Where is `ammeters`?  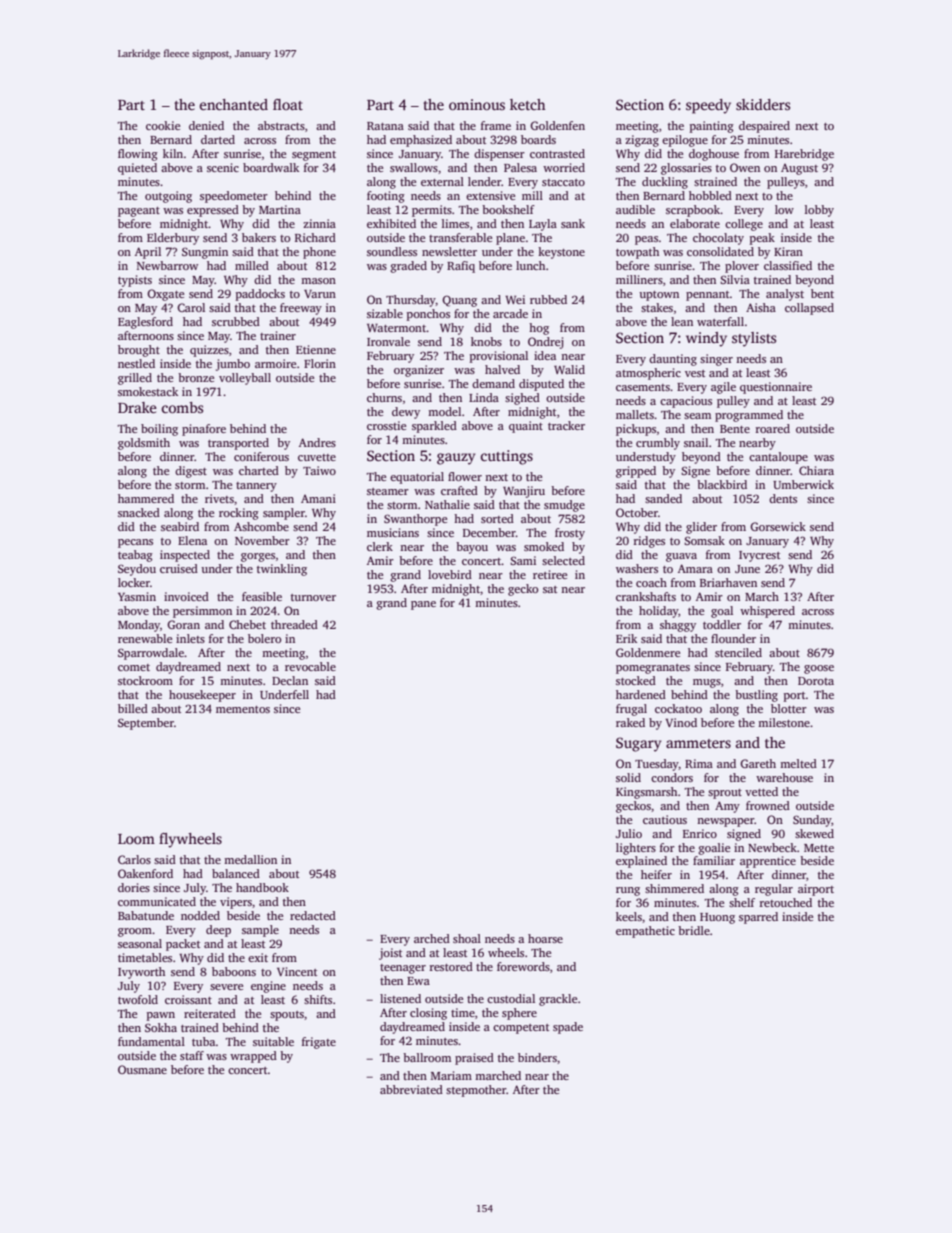 ammeters is located at coordinates (698, 743).
